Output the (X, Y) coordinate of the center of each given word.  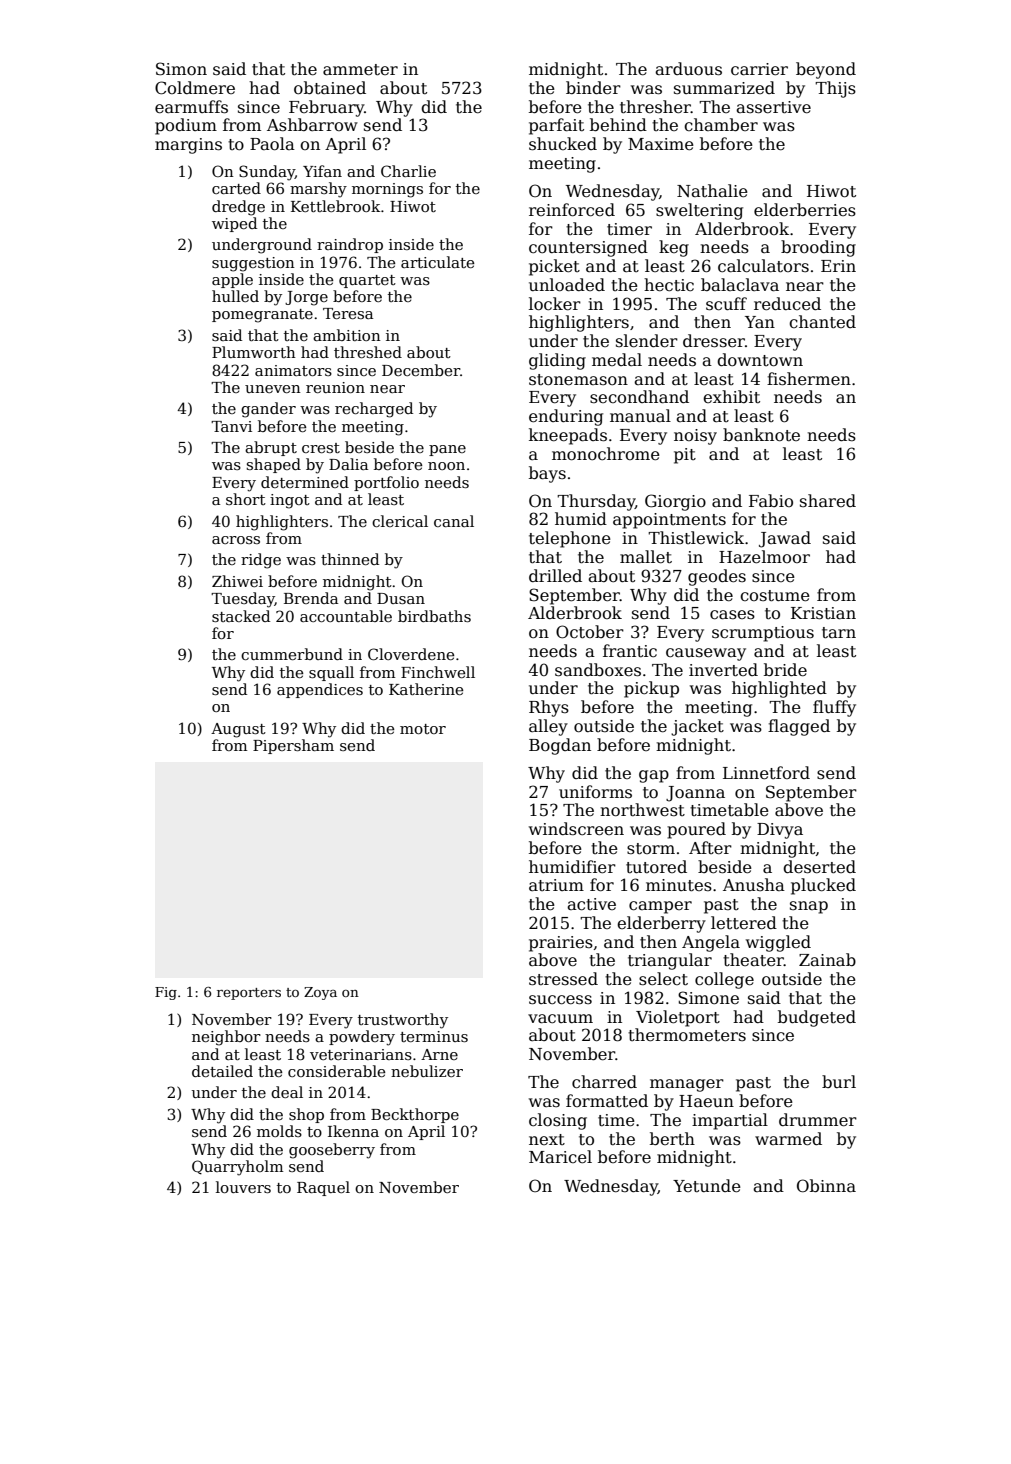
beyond (826, 70)
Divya (780, 831)
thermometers (687, 1035)
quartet (367, 281)
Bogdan (560, 746)
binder (593, 88)
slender (647, 341)
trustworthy (403, 1021)
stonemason (578, 380)
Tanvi (231, 426)
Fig (166, 993)
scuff (726, 304)
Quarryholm (237, 1168)
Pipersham (293, 746)
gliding (557, 361)
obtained (330, 87)
